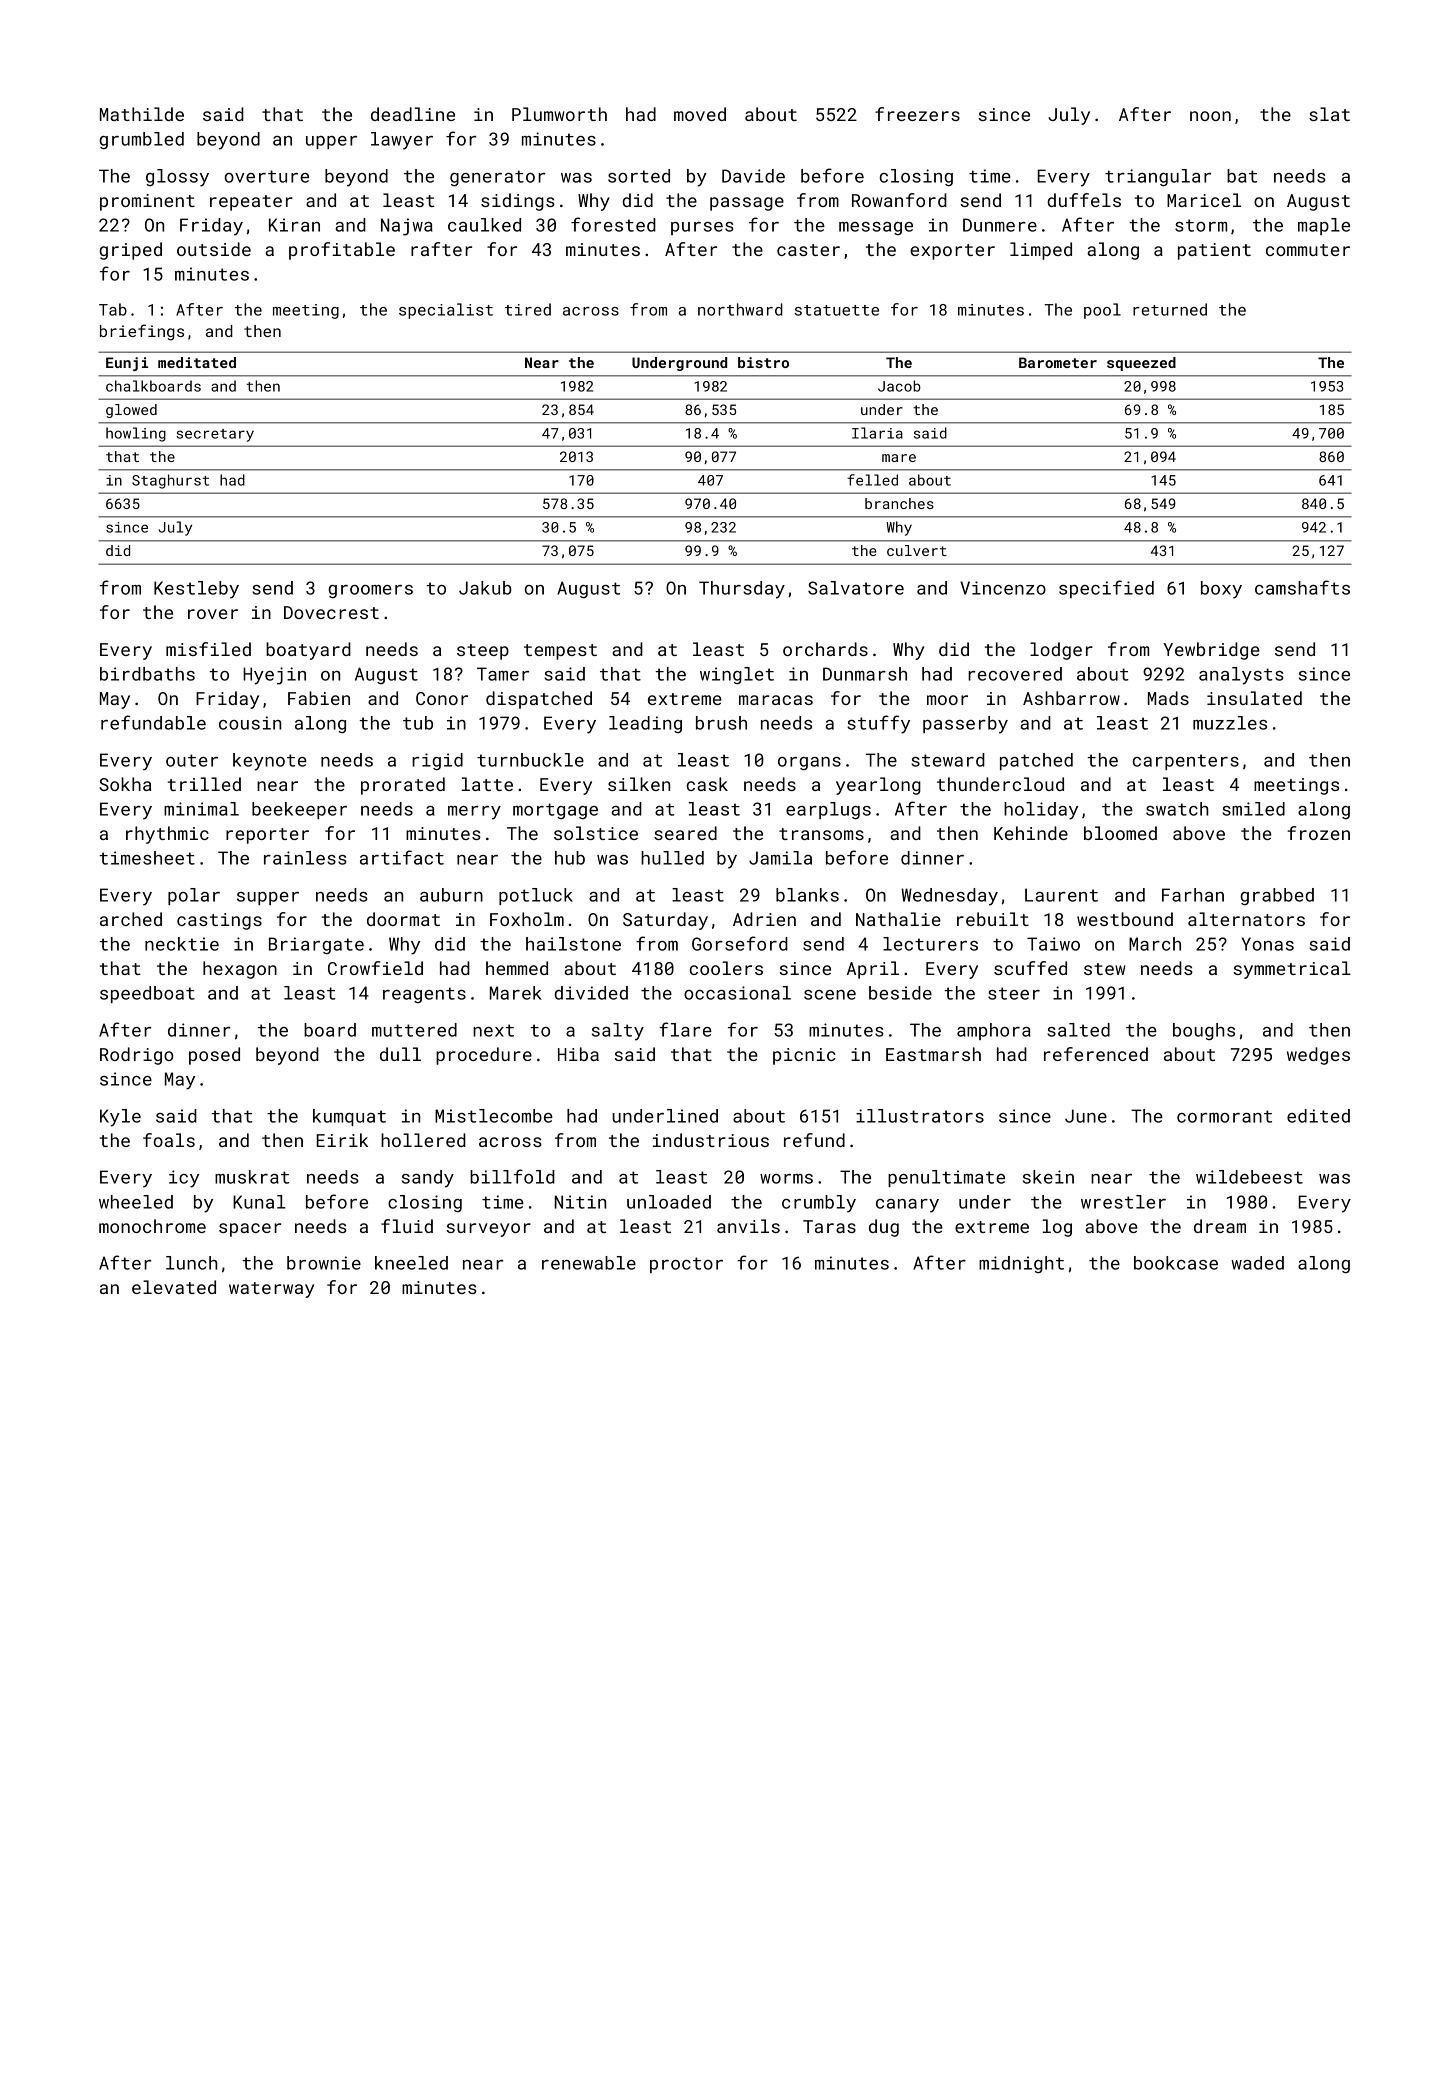  I want to click on crumbly, so click(819, 1204).
